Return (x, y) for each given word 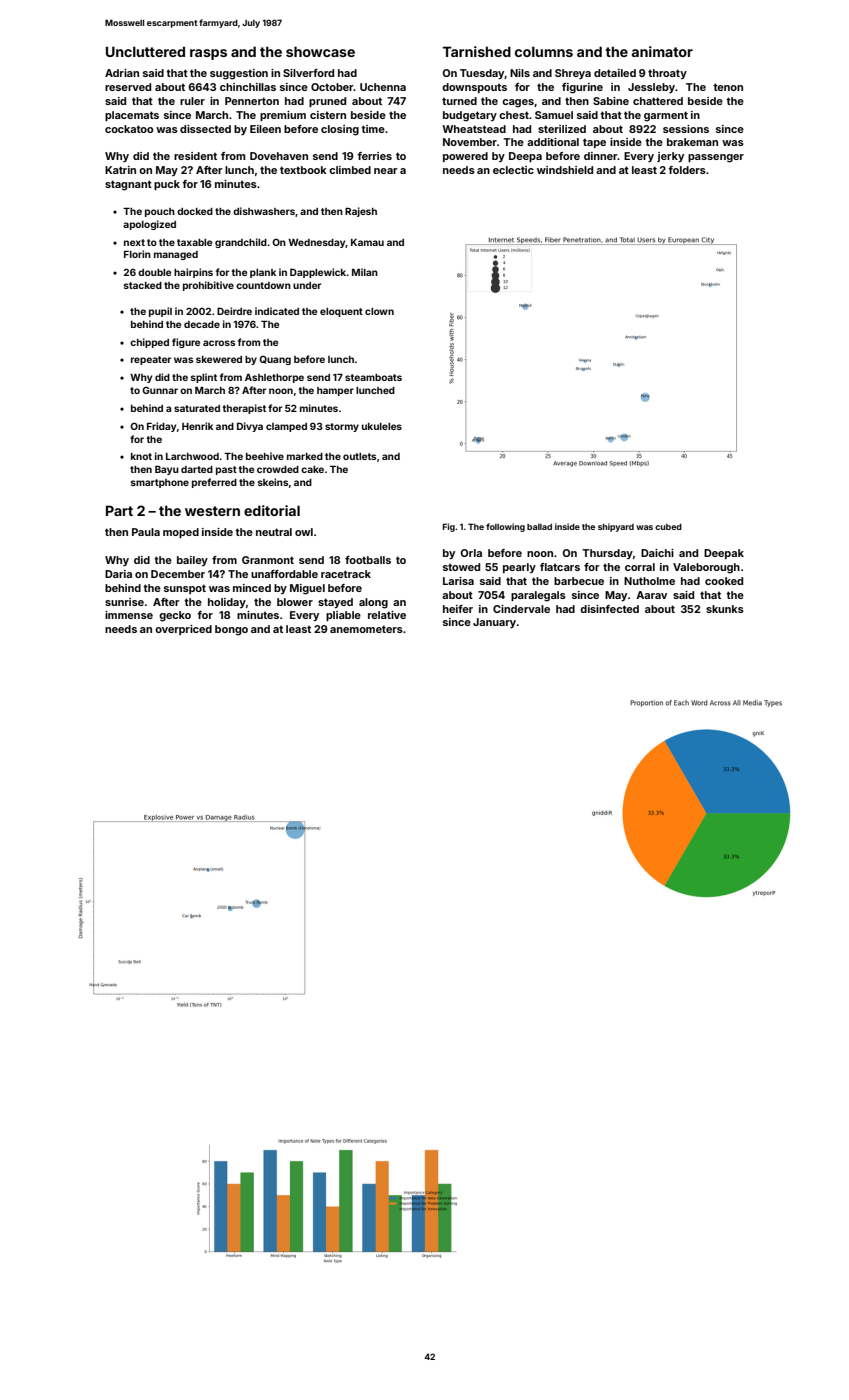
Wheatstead (474, 129)
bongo (231, 630)
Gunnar (160, 390)
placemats (132, 116)
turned (459, 101)
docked (195, 211)
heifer (458, 609)
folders (687, 170)
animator (662, 51)
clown (379, 311)
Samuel (554, 115)
